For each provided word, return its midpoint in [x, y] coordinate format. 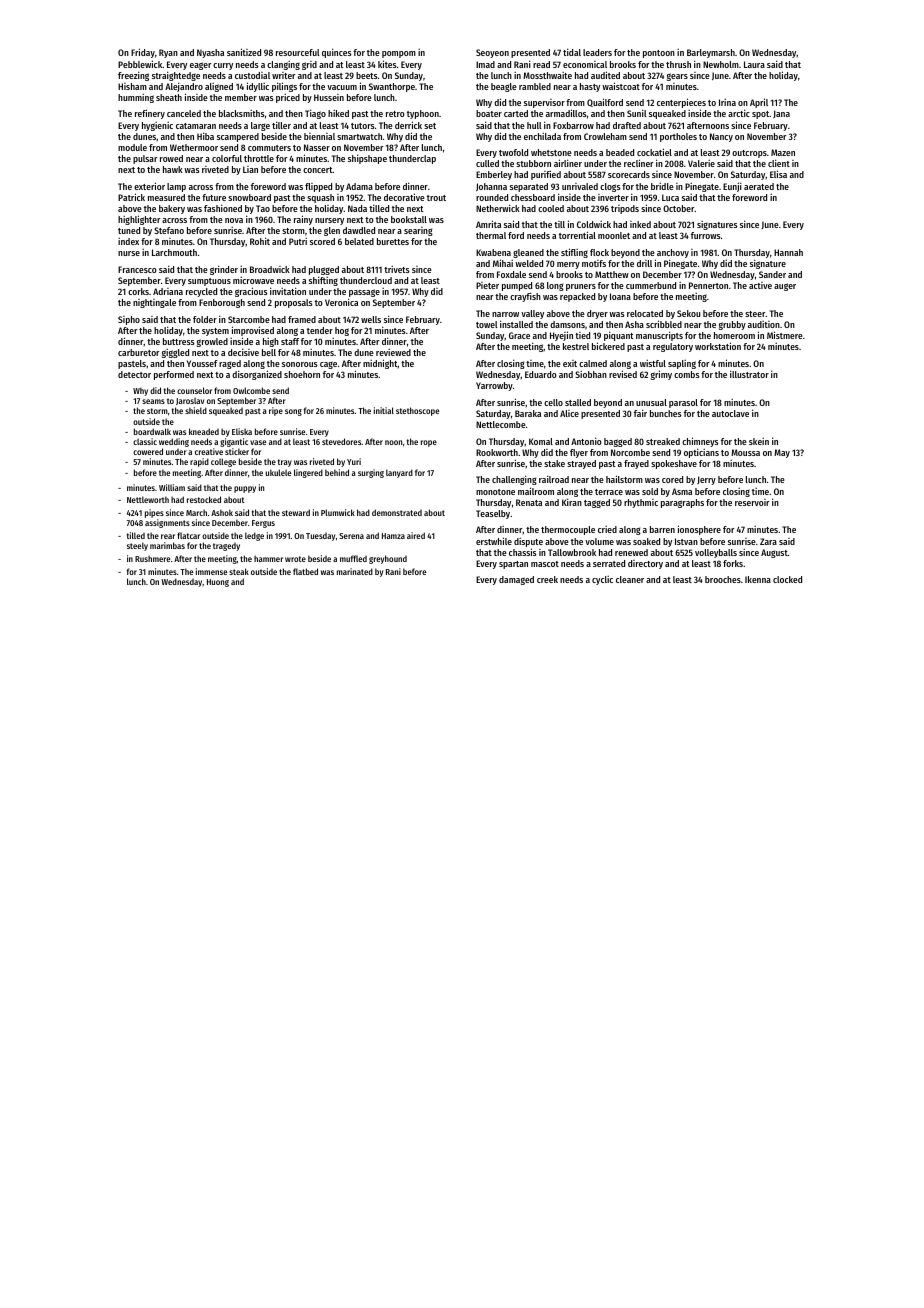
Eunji [732, 187]
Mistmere [785, 335]
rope [429, 443]
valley [532, 314]
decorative [404, 197]
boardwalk [152, 431]
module [132, 147]
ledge [254, 536]
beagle [504, 87]
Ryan [168, 53]
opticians [701, 453]
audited [605, 75]
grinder [224, 270]
